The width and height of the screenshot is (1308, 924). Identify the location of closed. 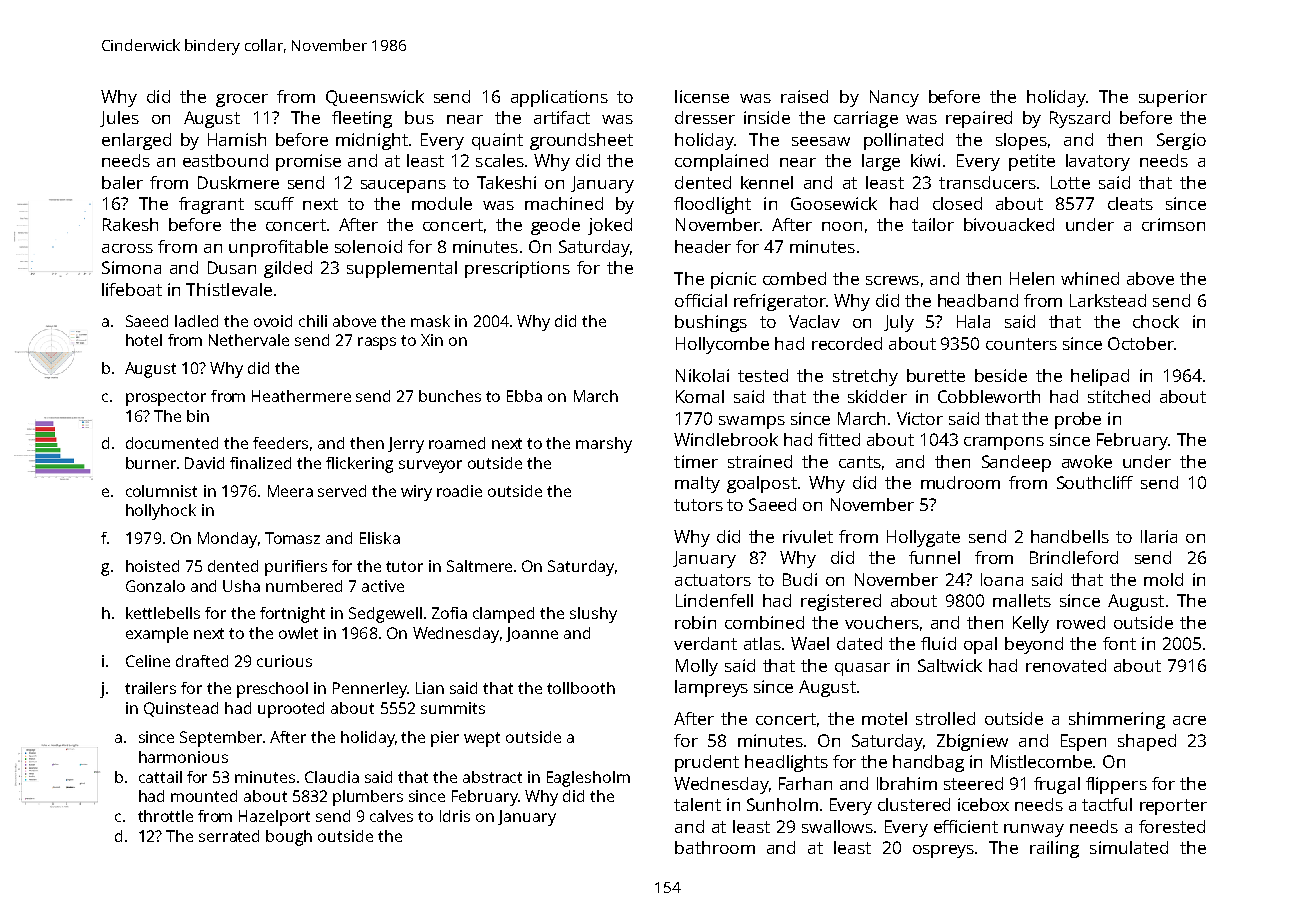
(957, 203).
